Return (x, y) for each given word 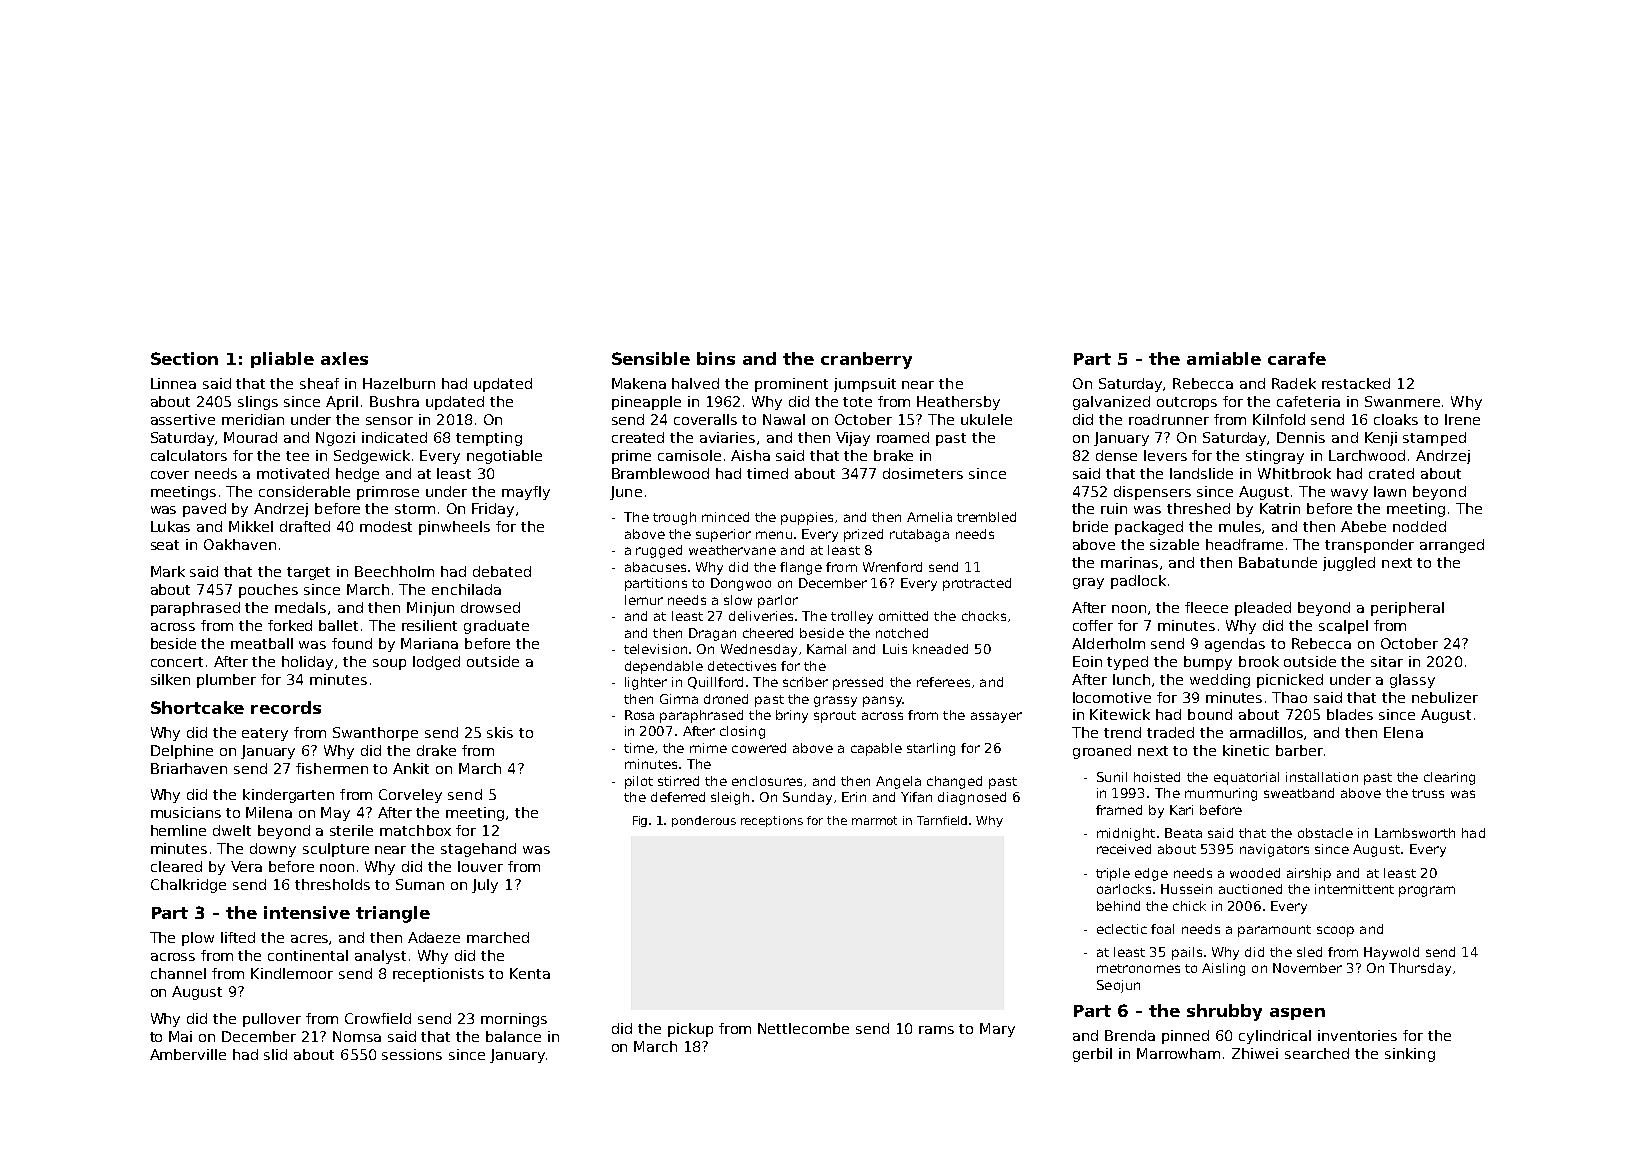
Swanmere (1402, 401)
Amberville (188, 1054)
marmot (874, 820)
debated (502, 571)
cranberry (866, 360)
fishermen (332, 768)
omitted (903, 616)
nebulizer (1445, 697)
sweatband (1299, 793)
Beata (1183, 833)
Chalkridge (188, 886)
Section (184, 358)
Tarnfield (942, 820)
